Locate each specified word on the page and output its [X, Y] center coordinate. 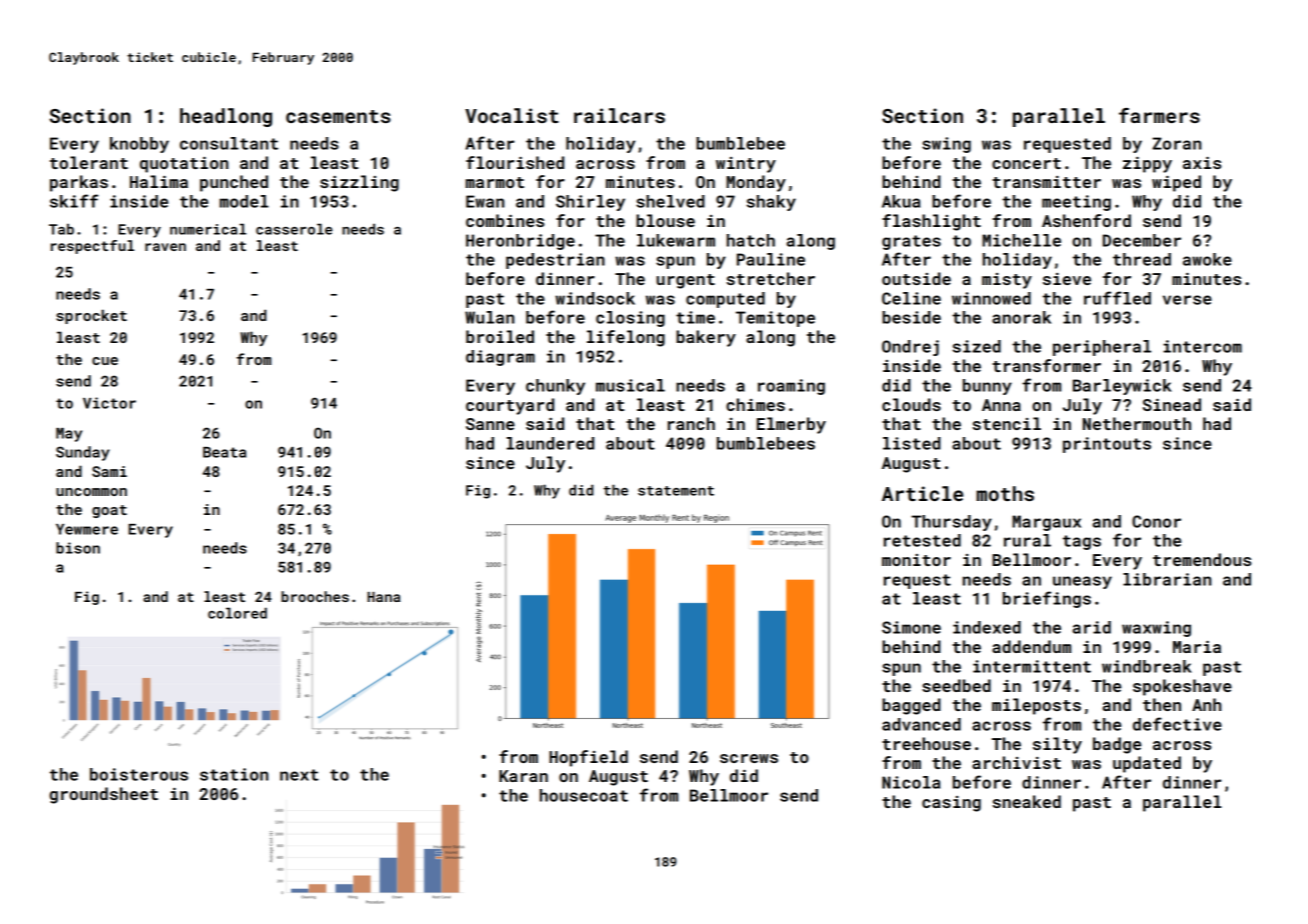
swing [946, 145]
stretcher [771, 278]
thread [1142, 259]
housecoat [584, 795]
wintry [746, 165]
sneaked [1027, 801]
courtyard [510, 406]
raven [165, 247]
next [299, 775]
